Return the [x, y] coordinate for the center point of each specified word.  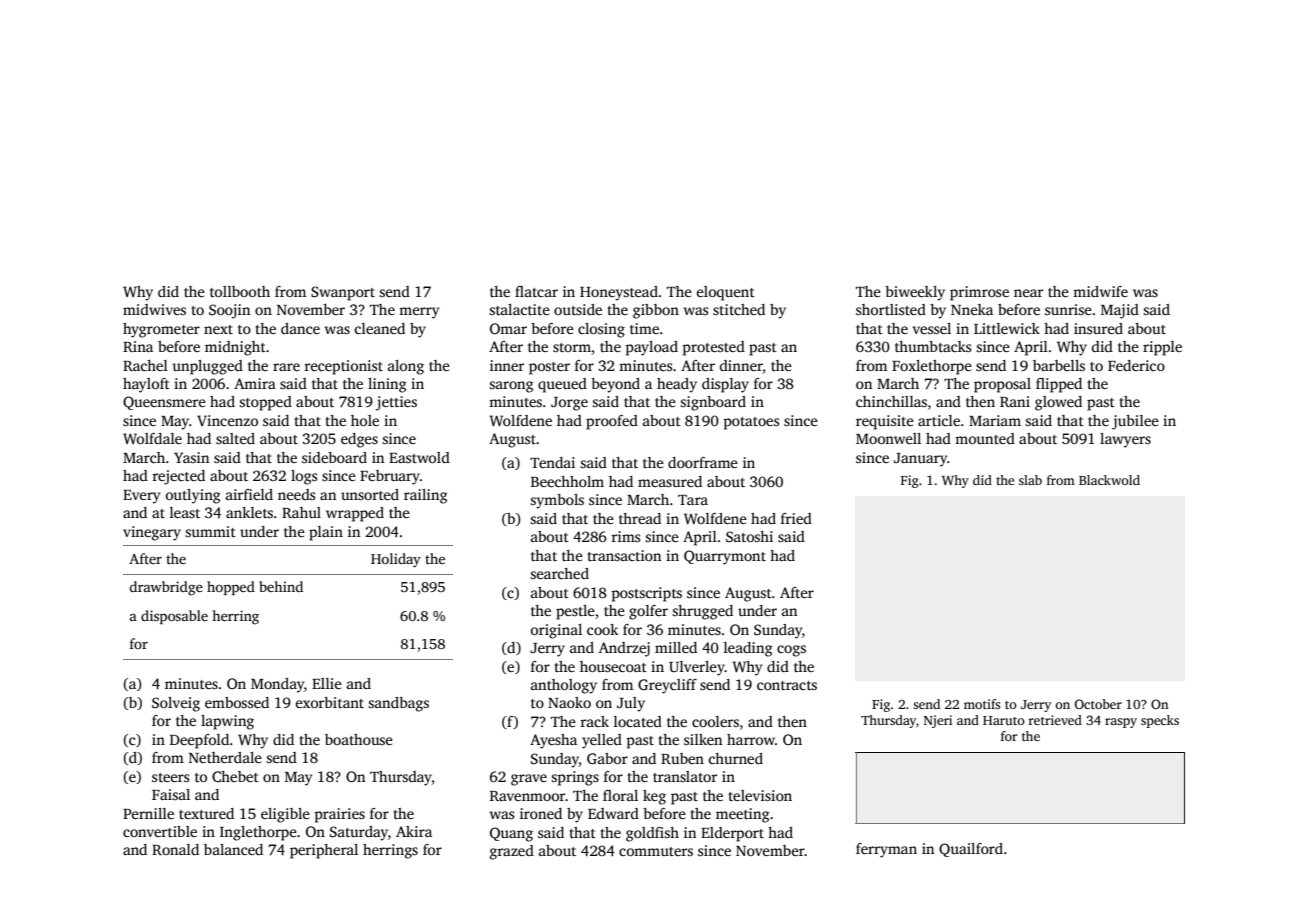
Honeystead [619, 293]
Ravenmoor [527, 796]
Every [141, 497]
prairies [339, 815]
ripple [1162, 348]
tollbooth [240, 291]
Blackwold [1109, 480]
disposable [174, 617]
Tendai [552, 462]
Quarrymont [725, 557]
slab [1030, 480]
